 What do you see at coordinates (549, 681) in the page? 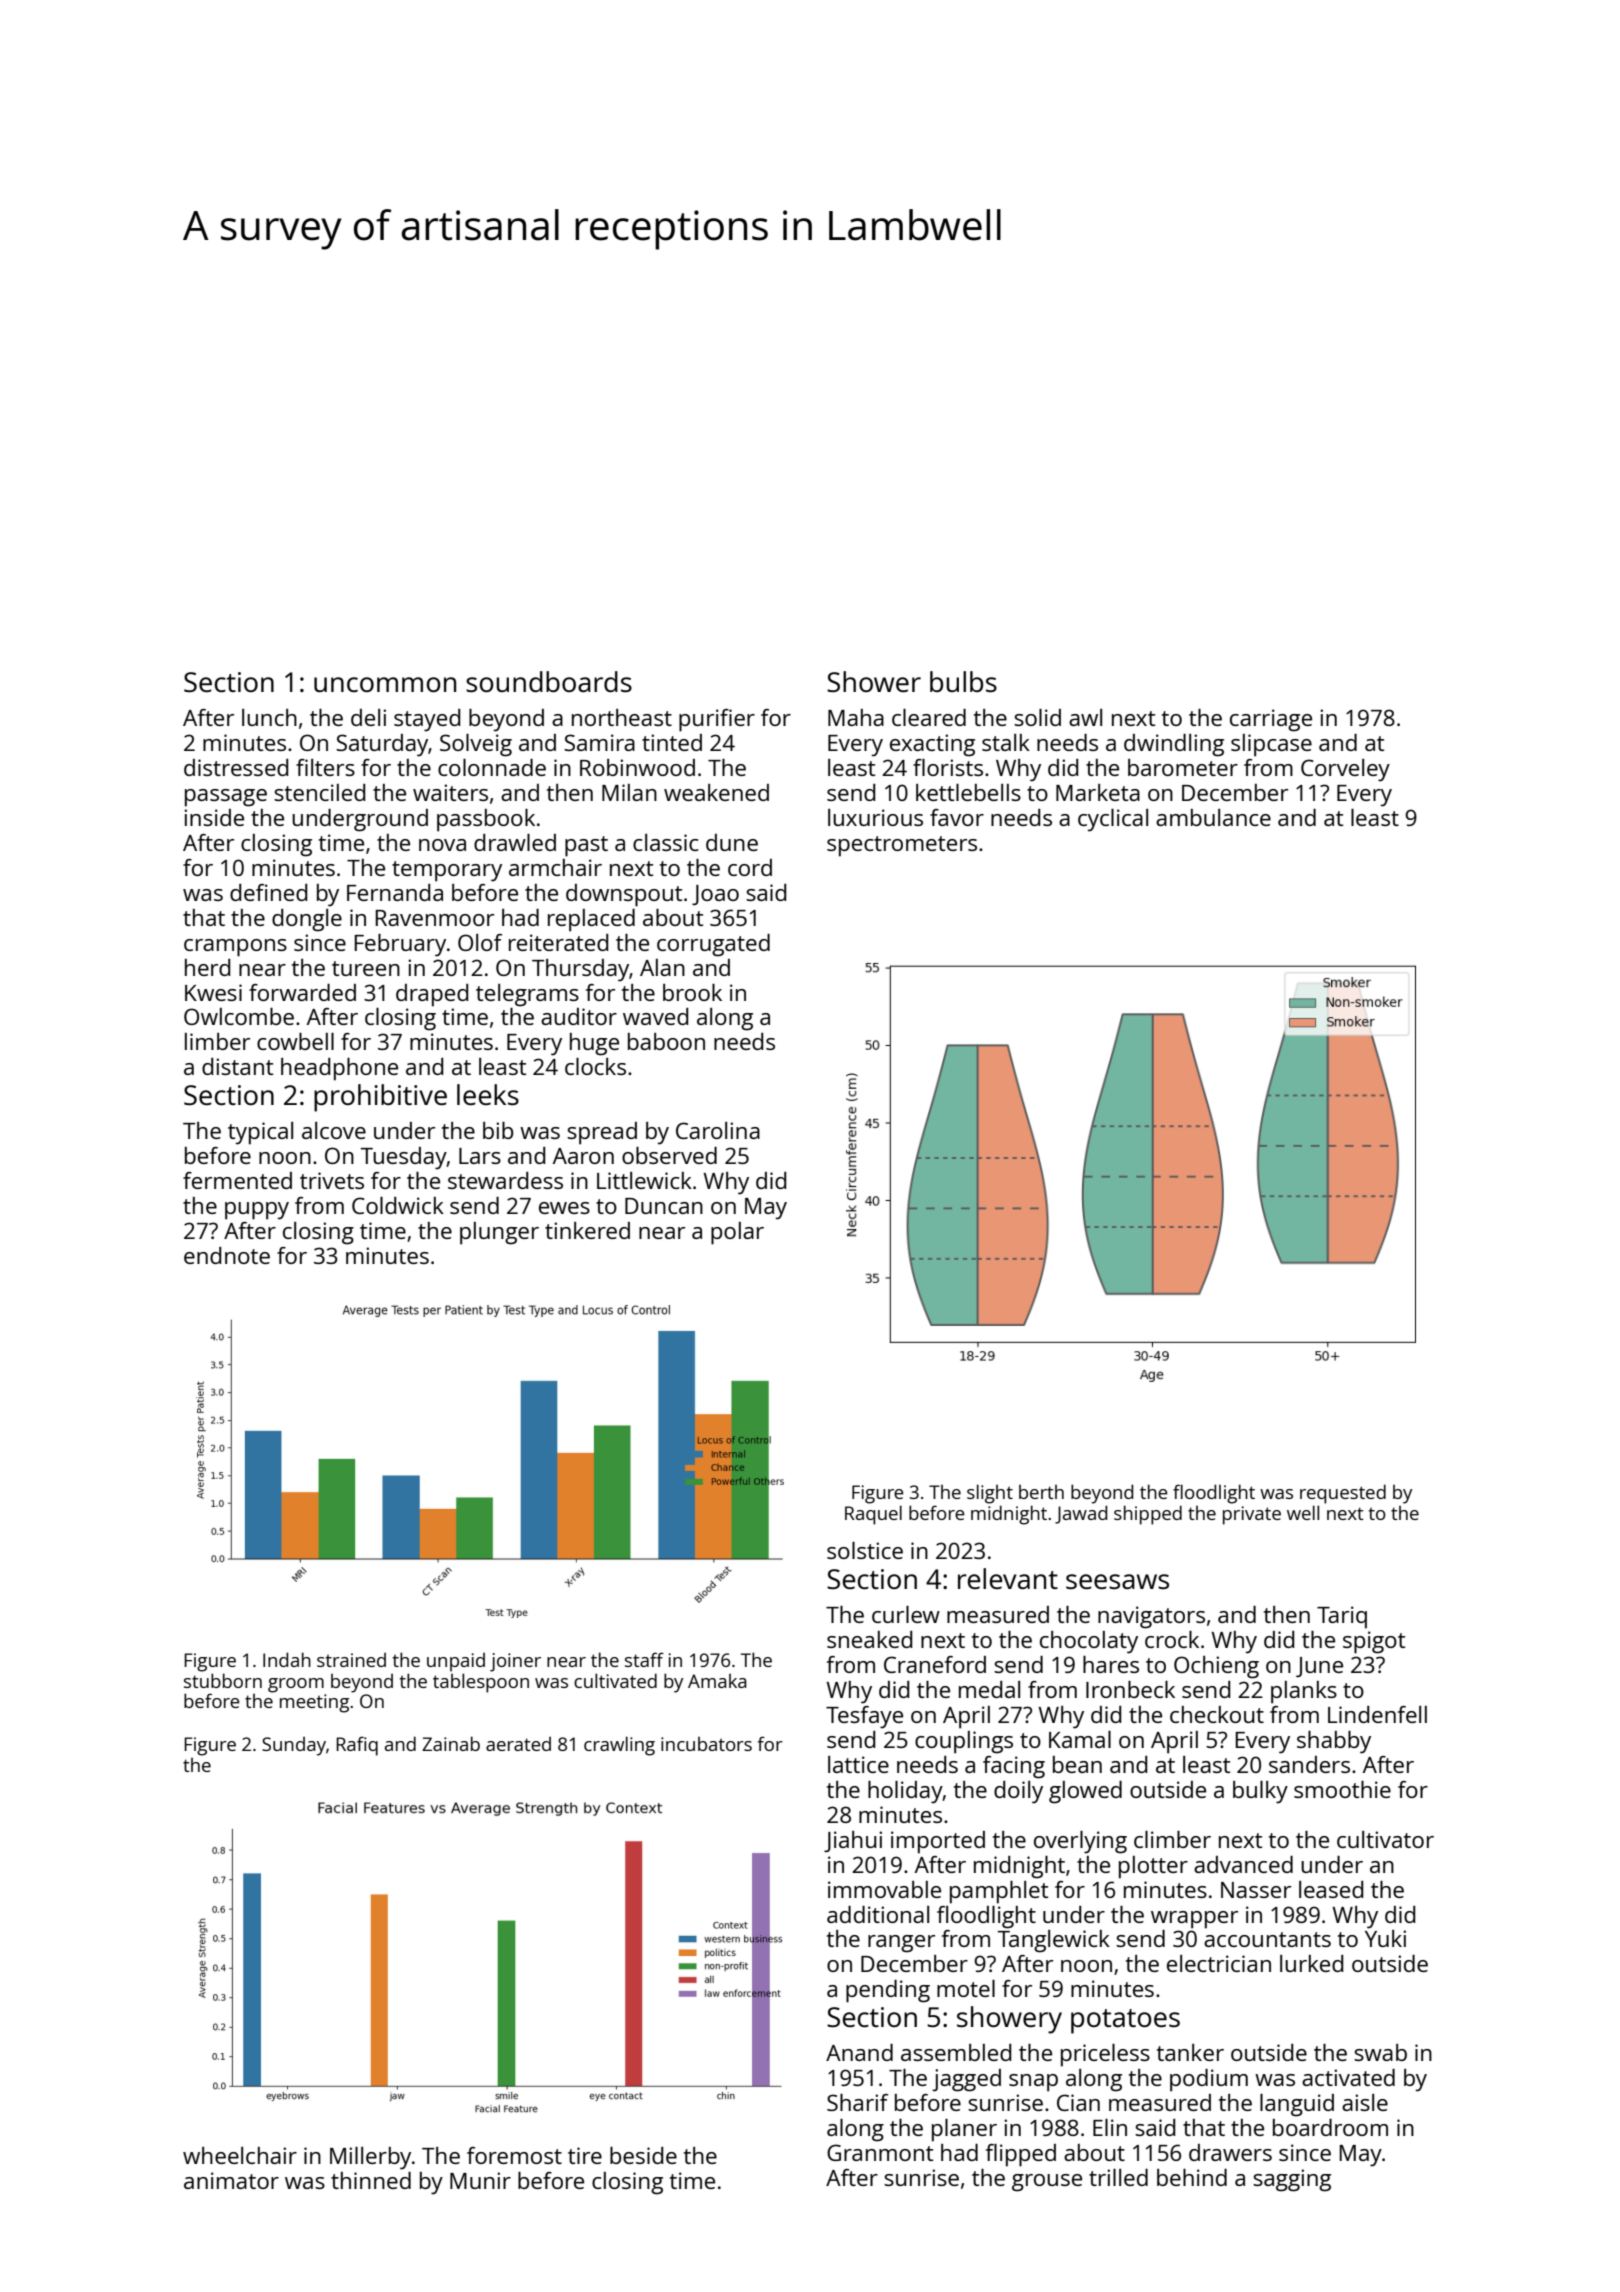
I see `soundboards` at bounding box center [549, 681].
